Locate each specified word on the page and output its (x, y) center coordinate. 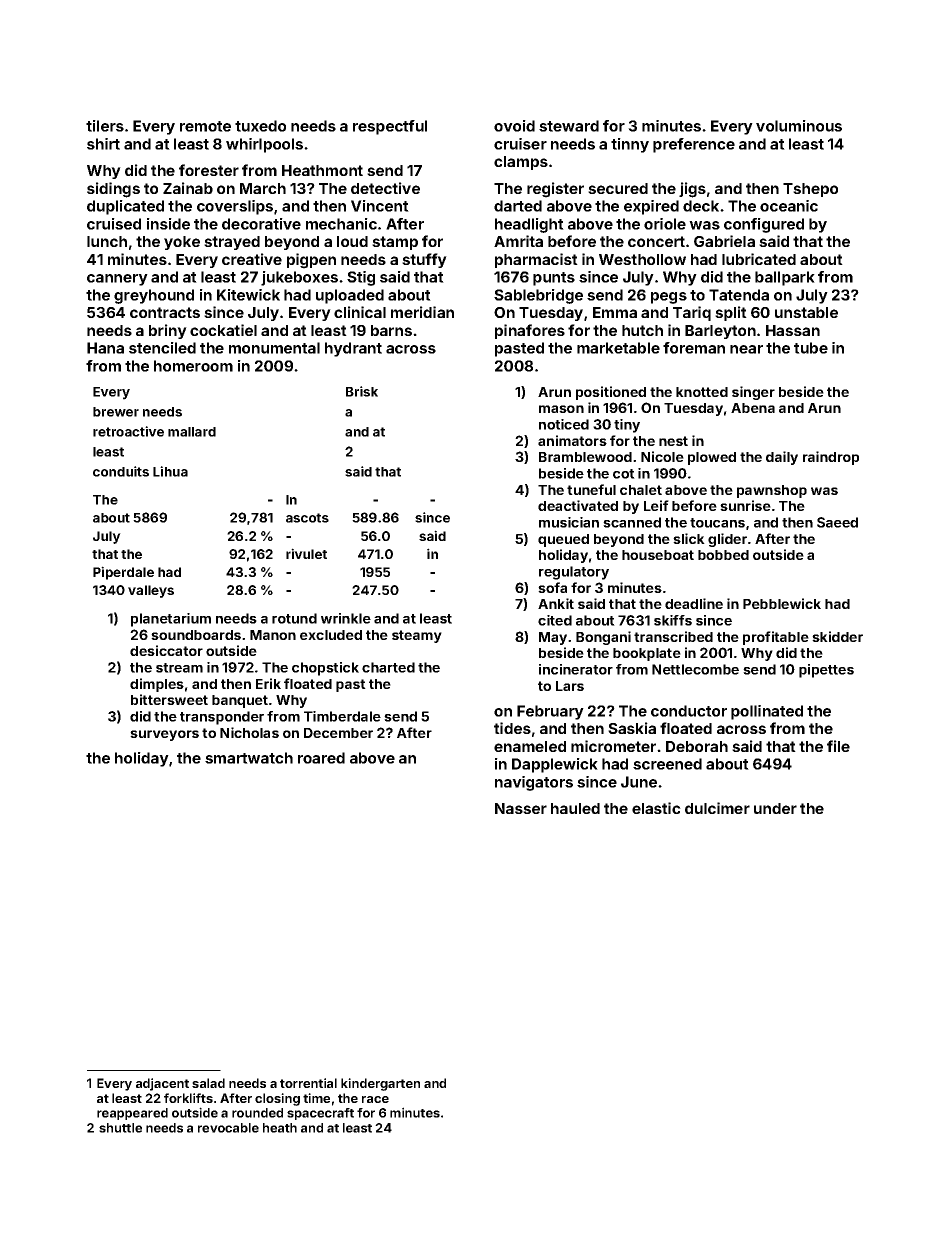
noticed (564, 424)
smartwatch (249, 758)
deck (701, 206)
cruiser (520, 144)
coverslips (235, 207)
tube (811, 348)
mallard (192, 432)
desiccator (166, 650)
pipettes (826, 671)
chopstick (325, 669)
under (775, 808)
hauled (575, 808)
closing (277, 1099)
